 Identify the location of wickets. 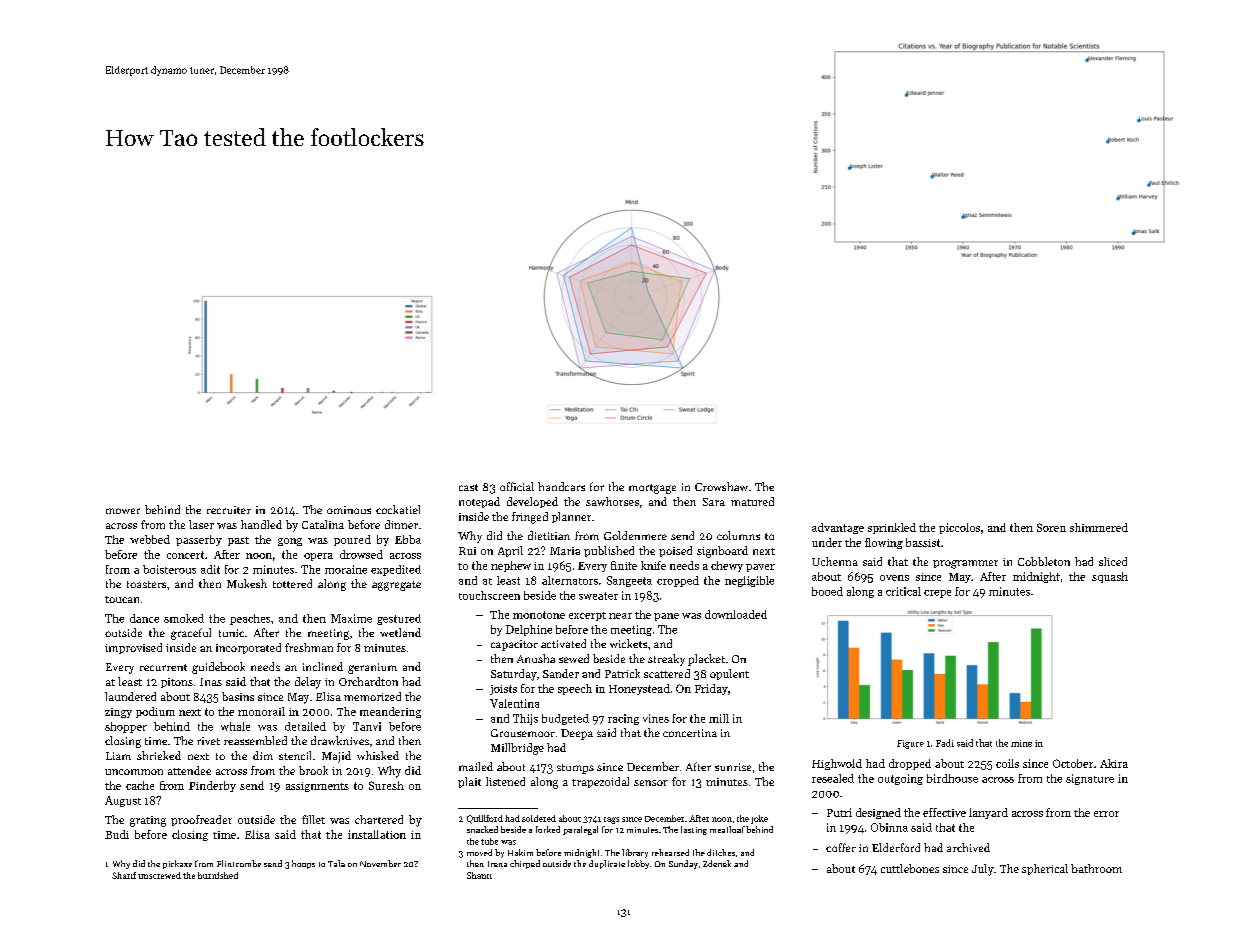
(628, 643).
